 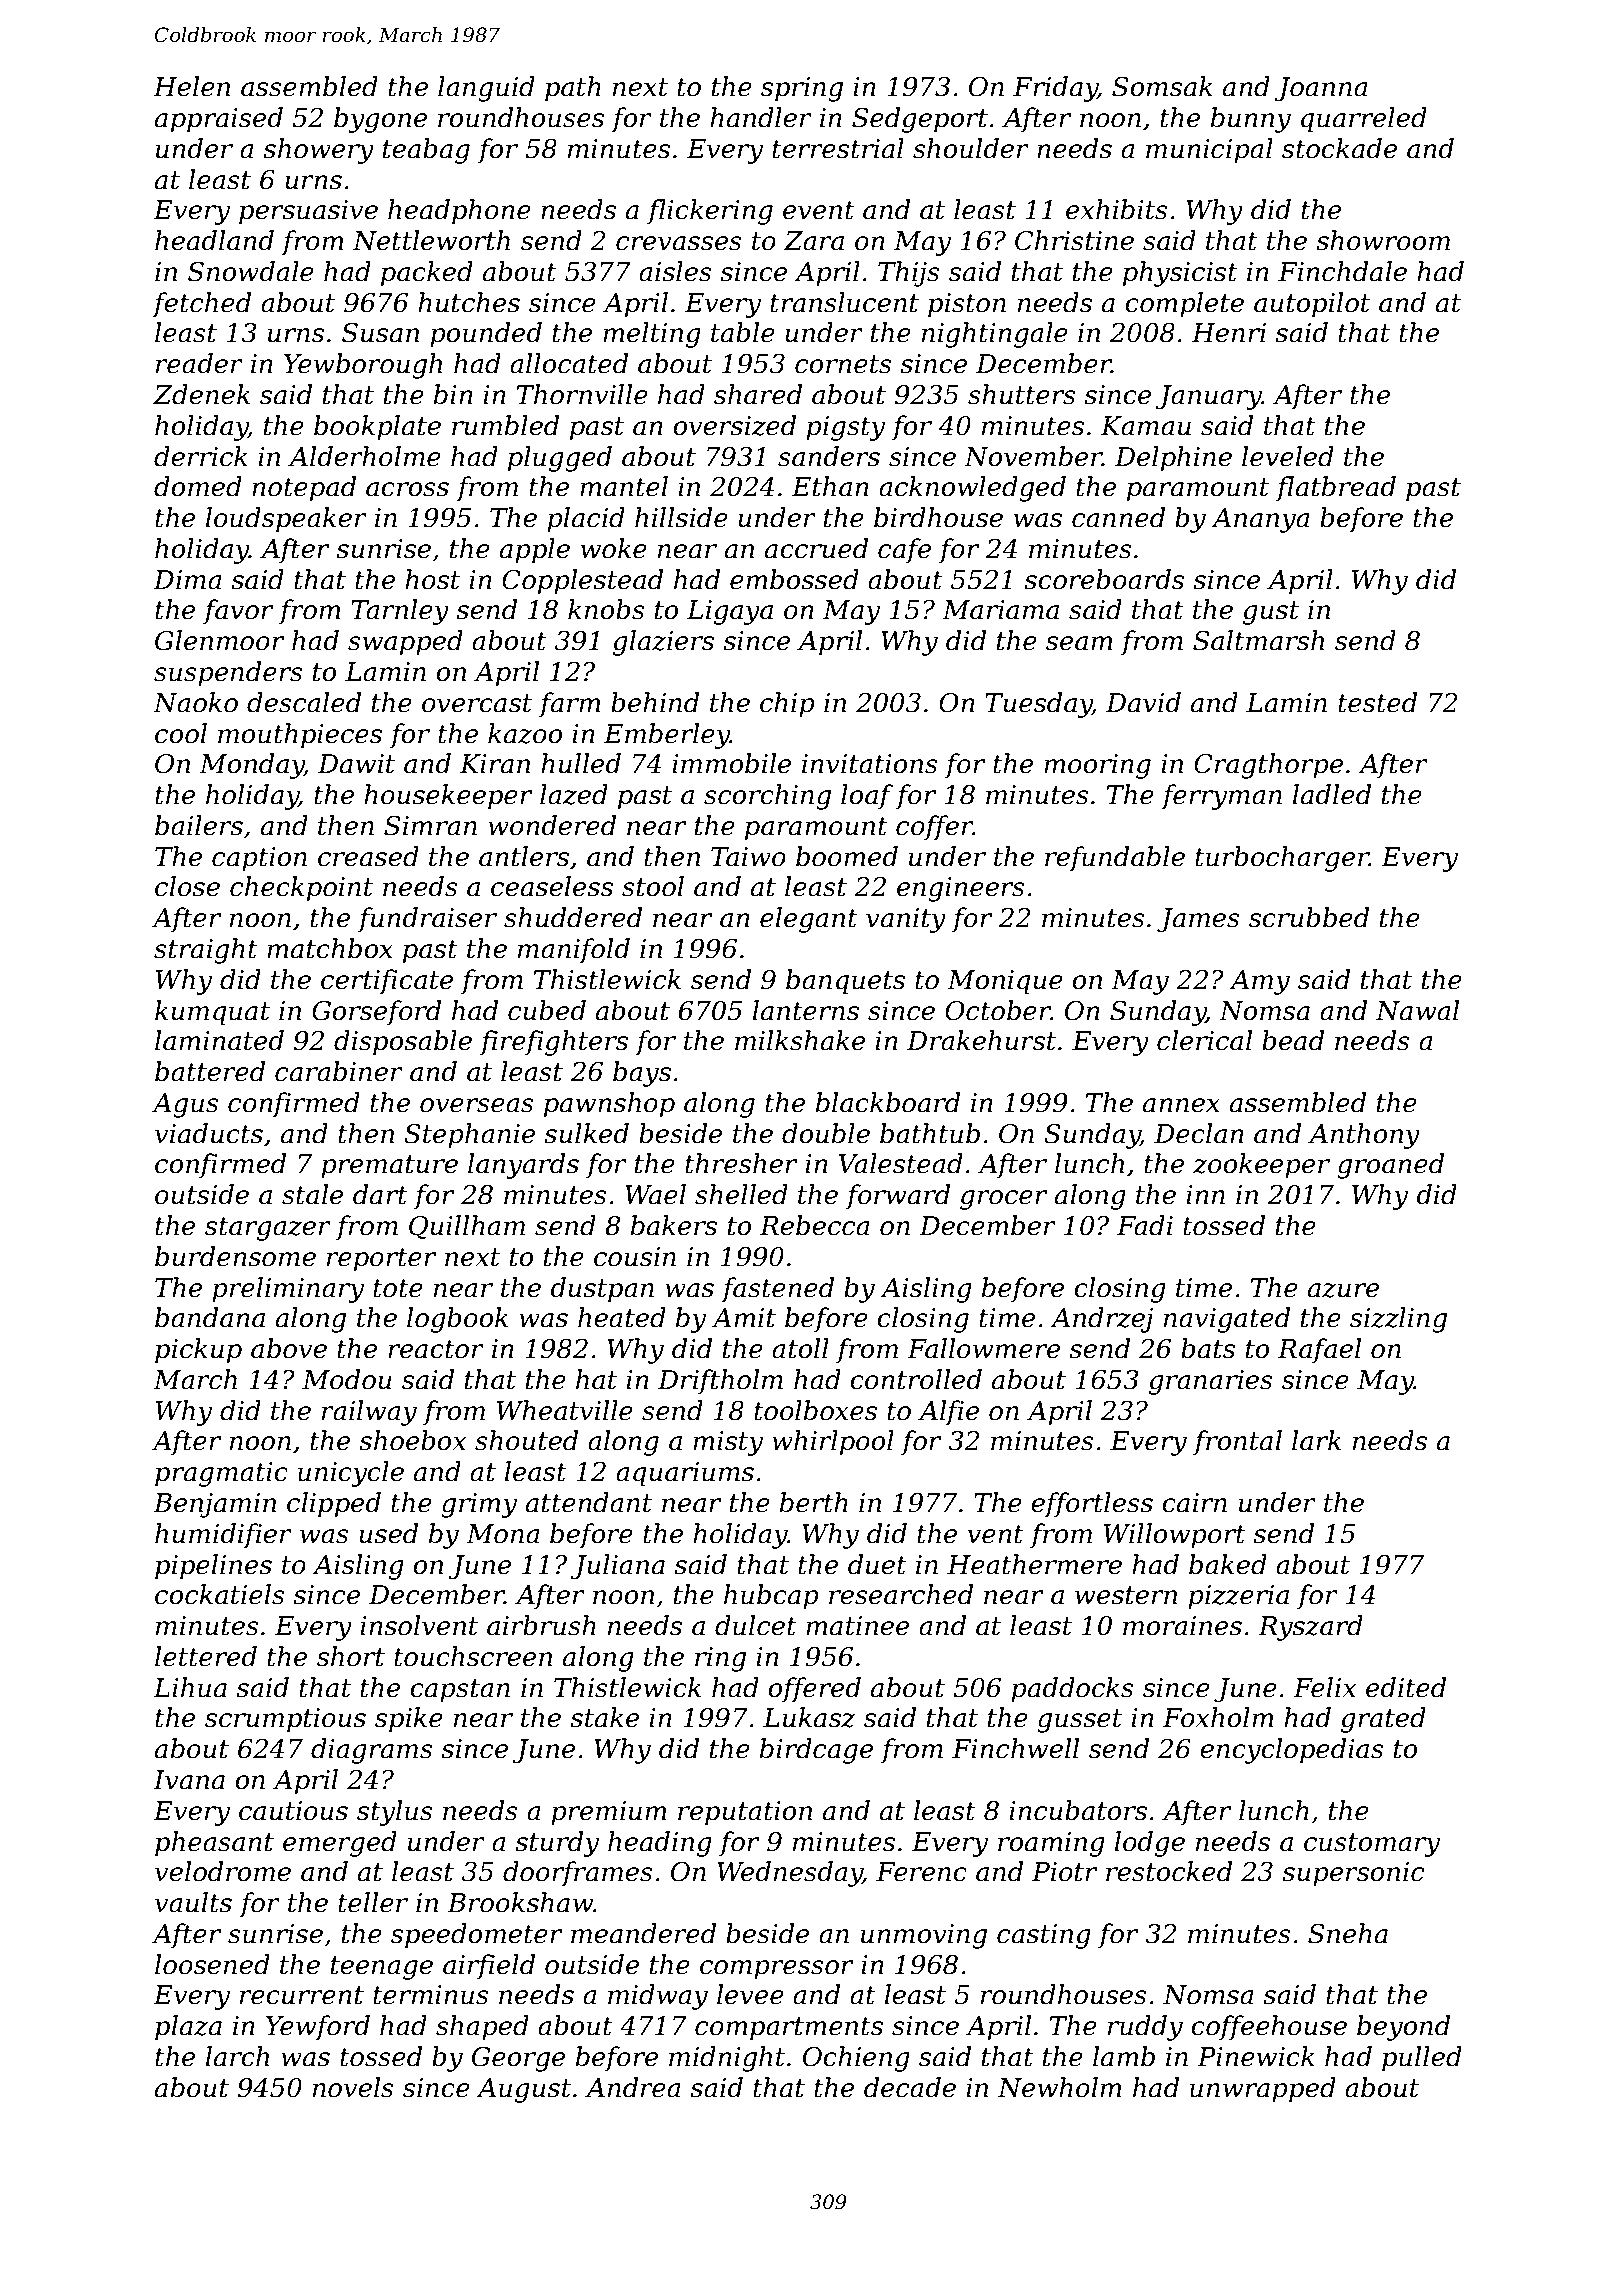 I want to click on larch, so click(x=237, y=2056).
